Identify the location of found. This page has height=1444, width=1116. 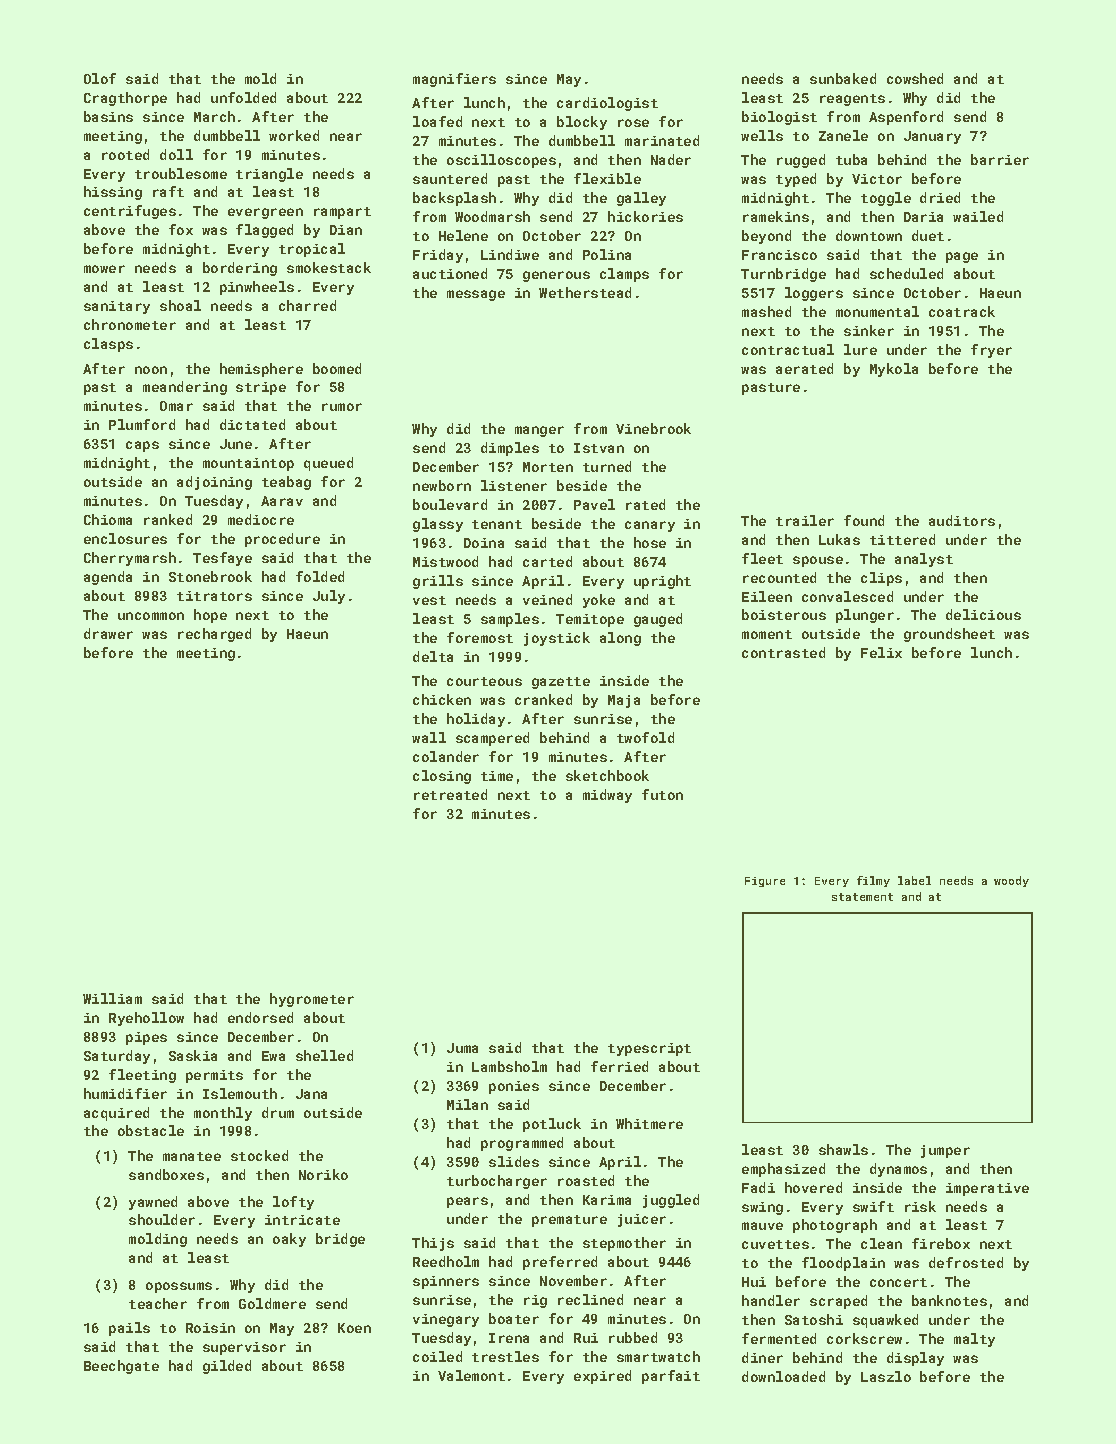
(864, 520).
